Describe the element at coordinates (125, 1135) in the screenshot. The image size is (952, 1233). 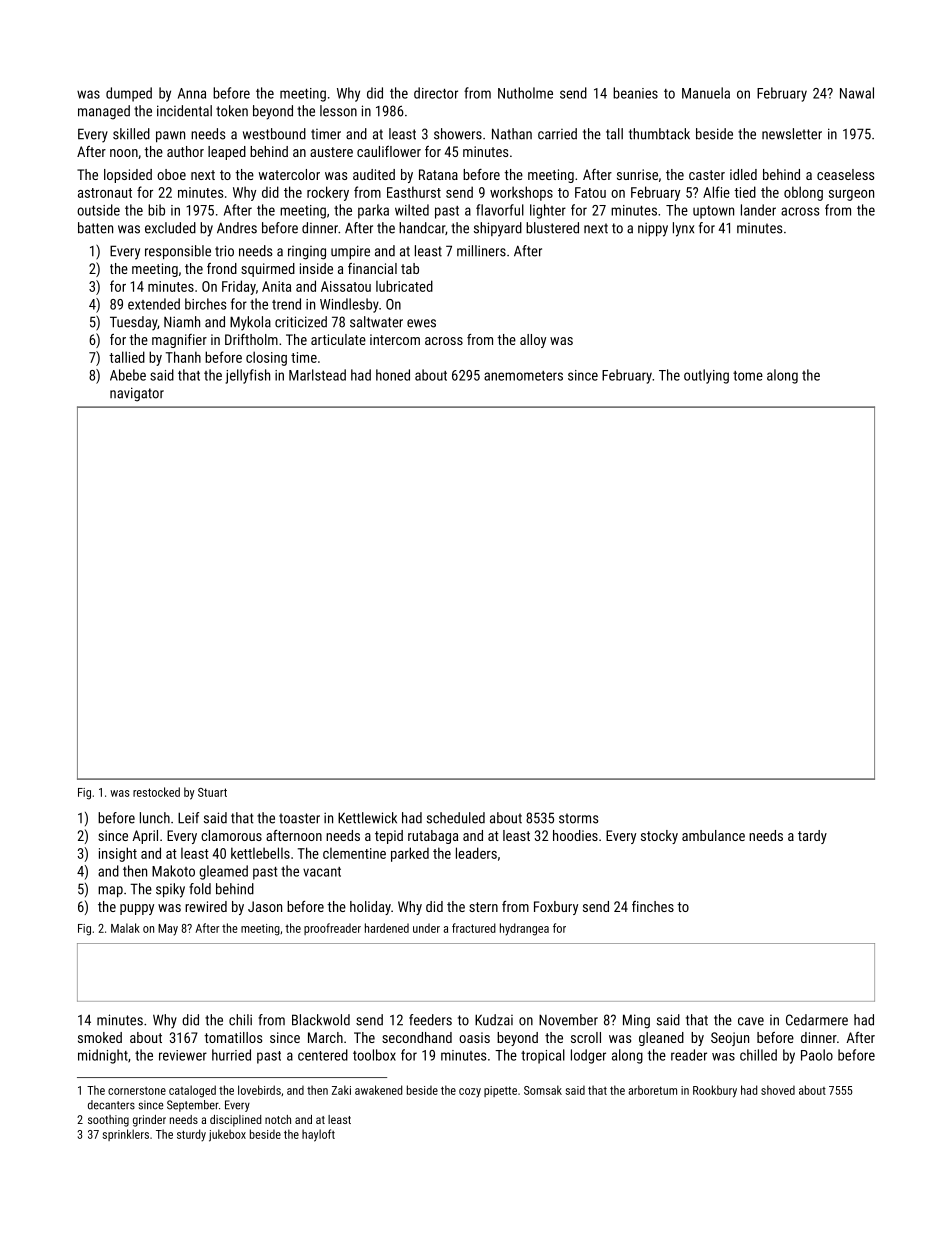
I see `sprinklers` at that location.
